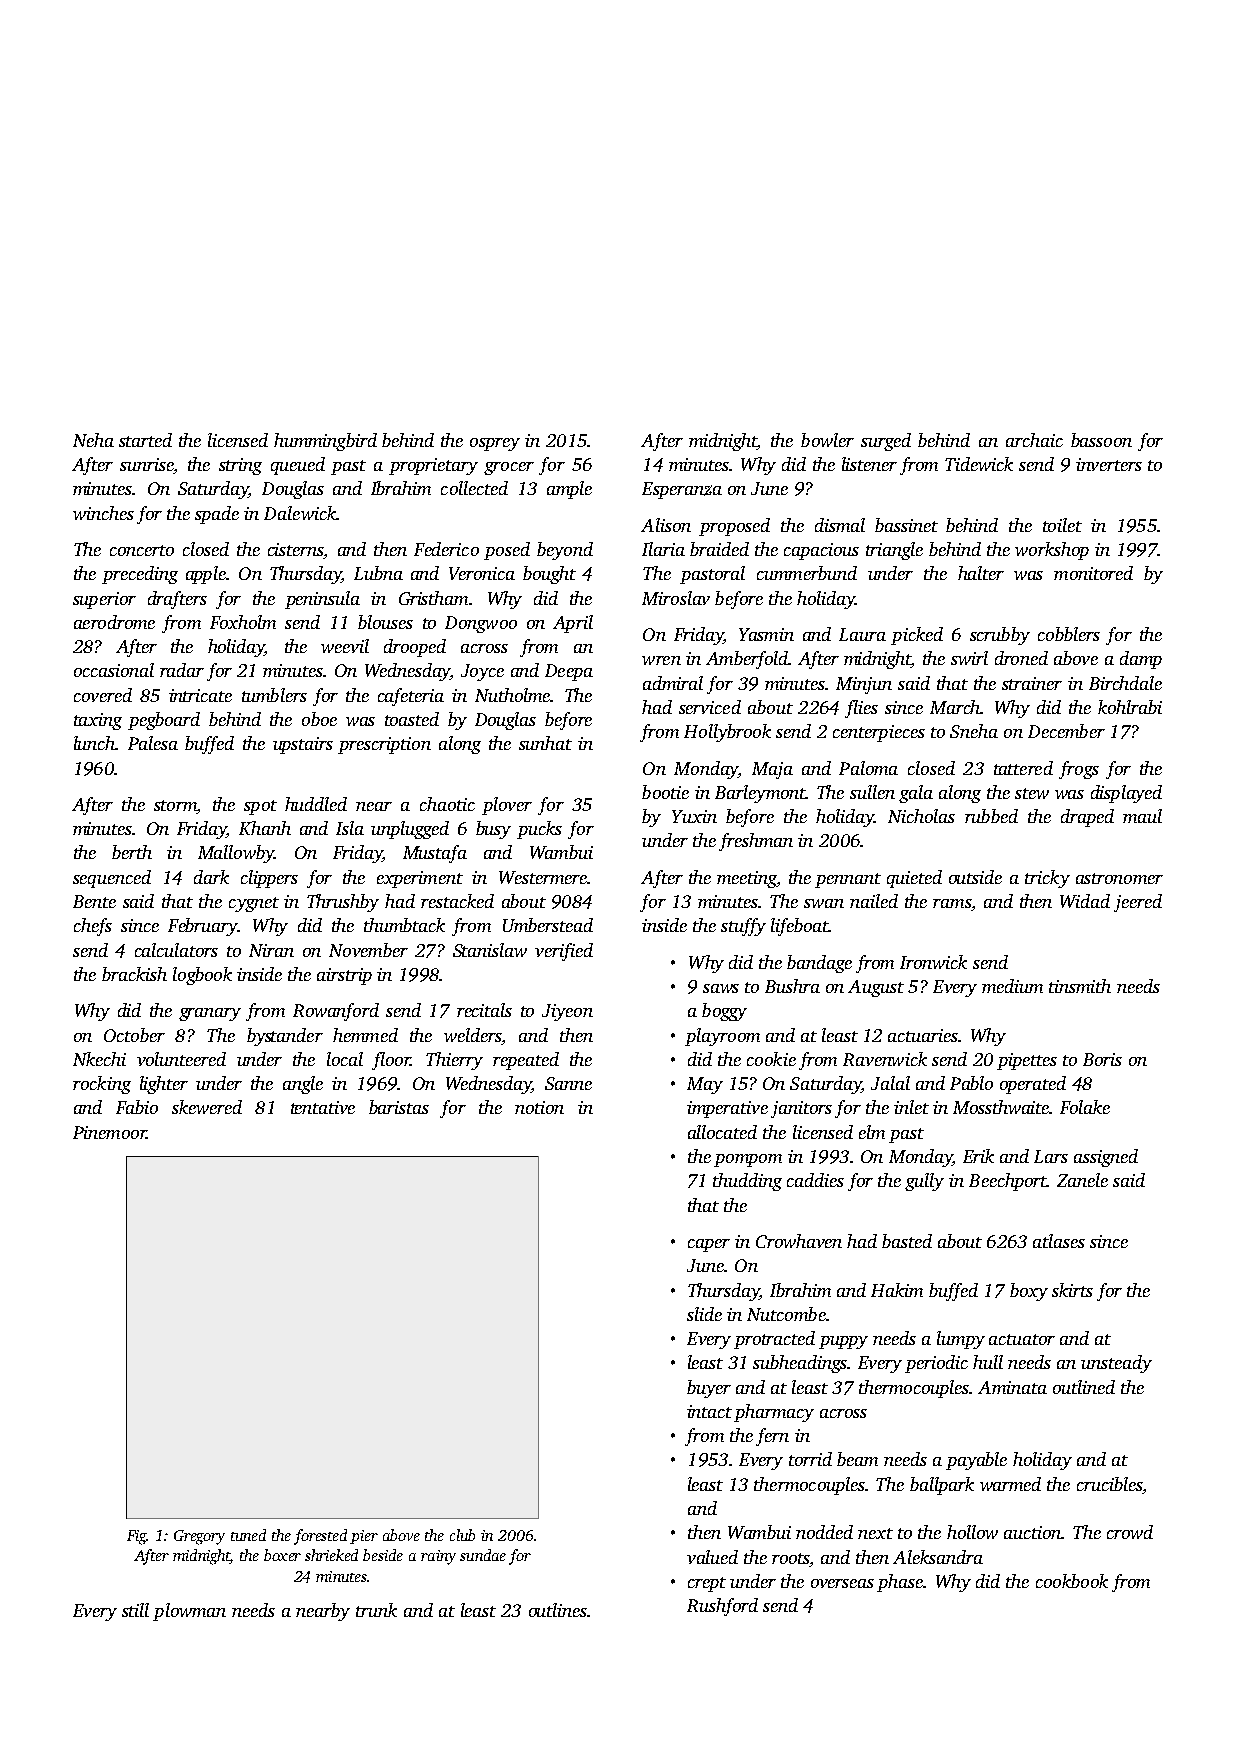  Describe the element at coordinates (710, 707) in the image. I see `serviced` at that location.
